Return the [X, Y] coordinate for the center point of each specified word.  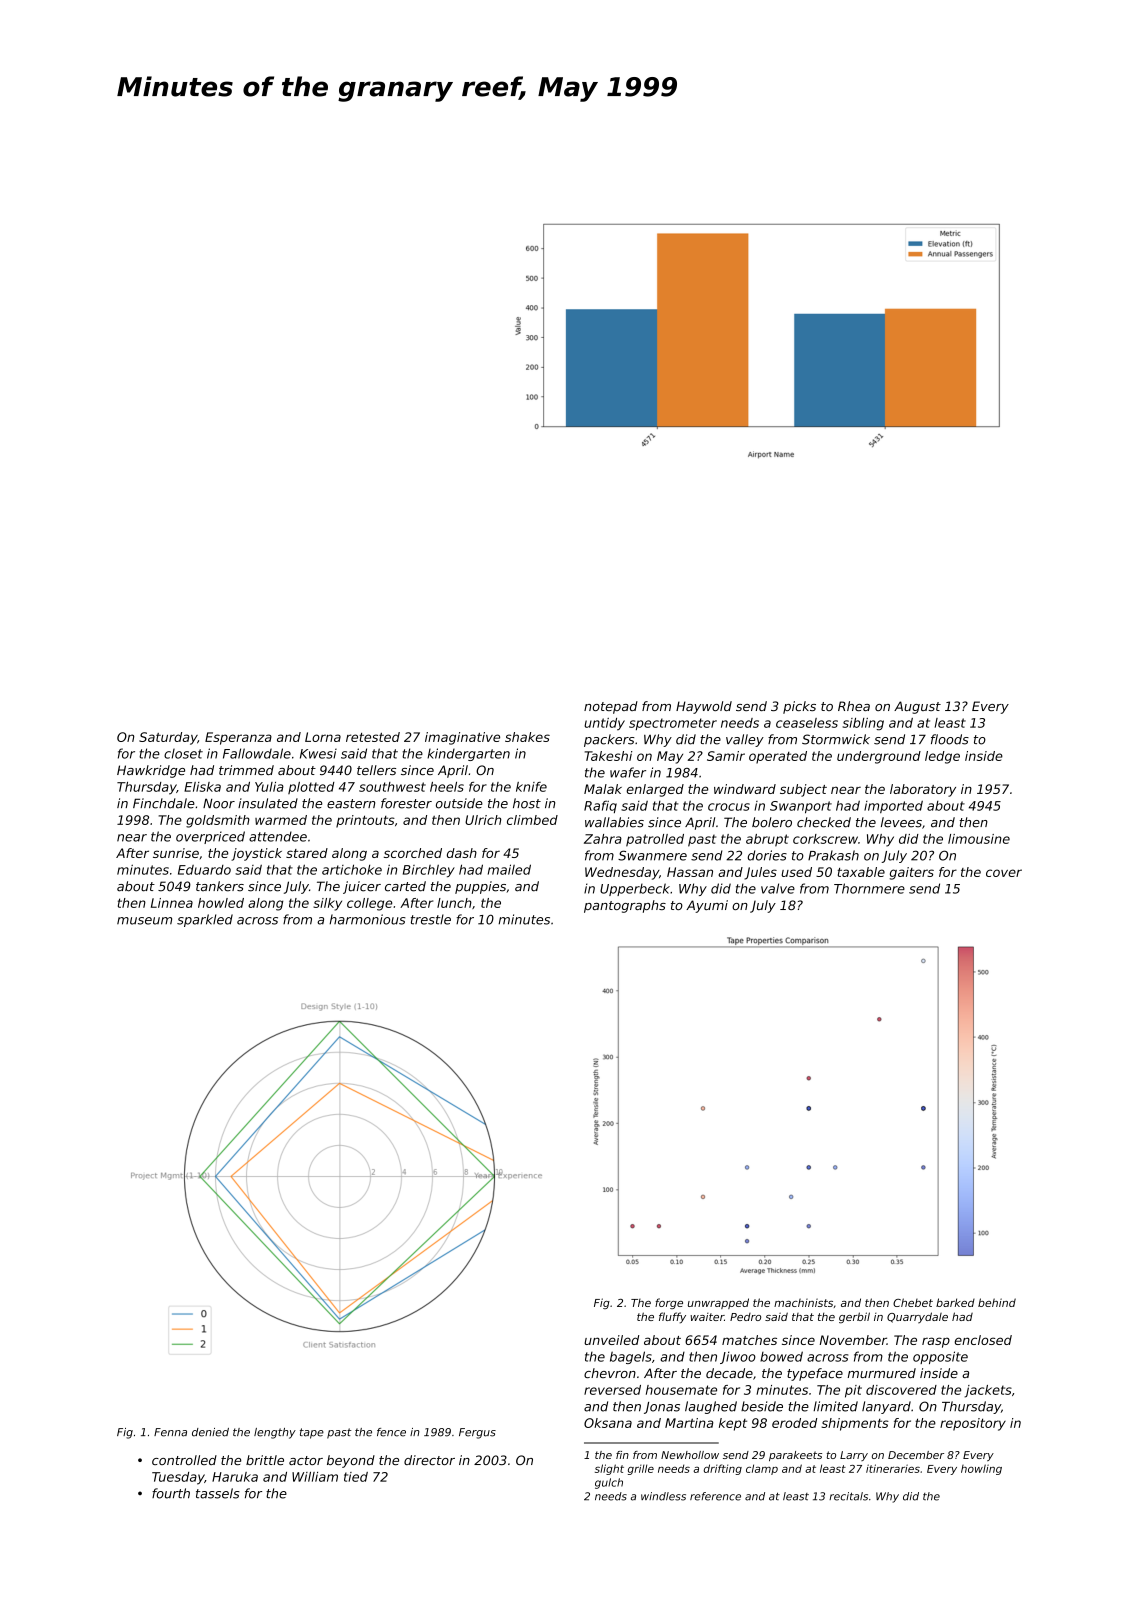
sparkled [205, 920]
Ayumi [707, 906]
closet [183, 753]
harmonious [367, 919]
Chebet [913, 1302]
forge [669, 1303]
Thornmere [869, 888]
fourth [171, 1493]
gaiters [912, 873]
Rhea [854, 706]
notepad [611, 707]
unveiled [611, 1340]
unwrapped [718, 1303]
